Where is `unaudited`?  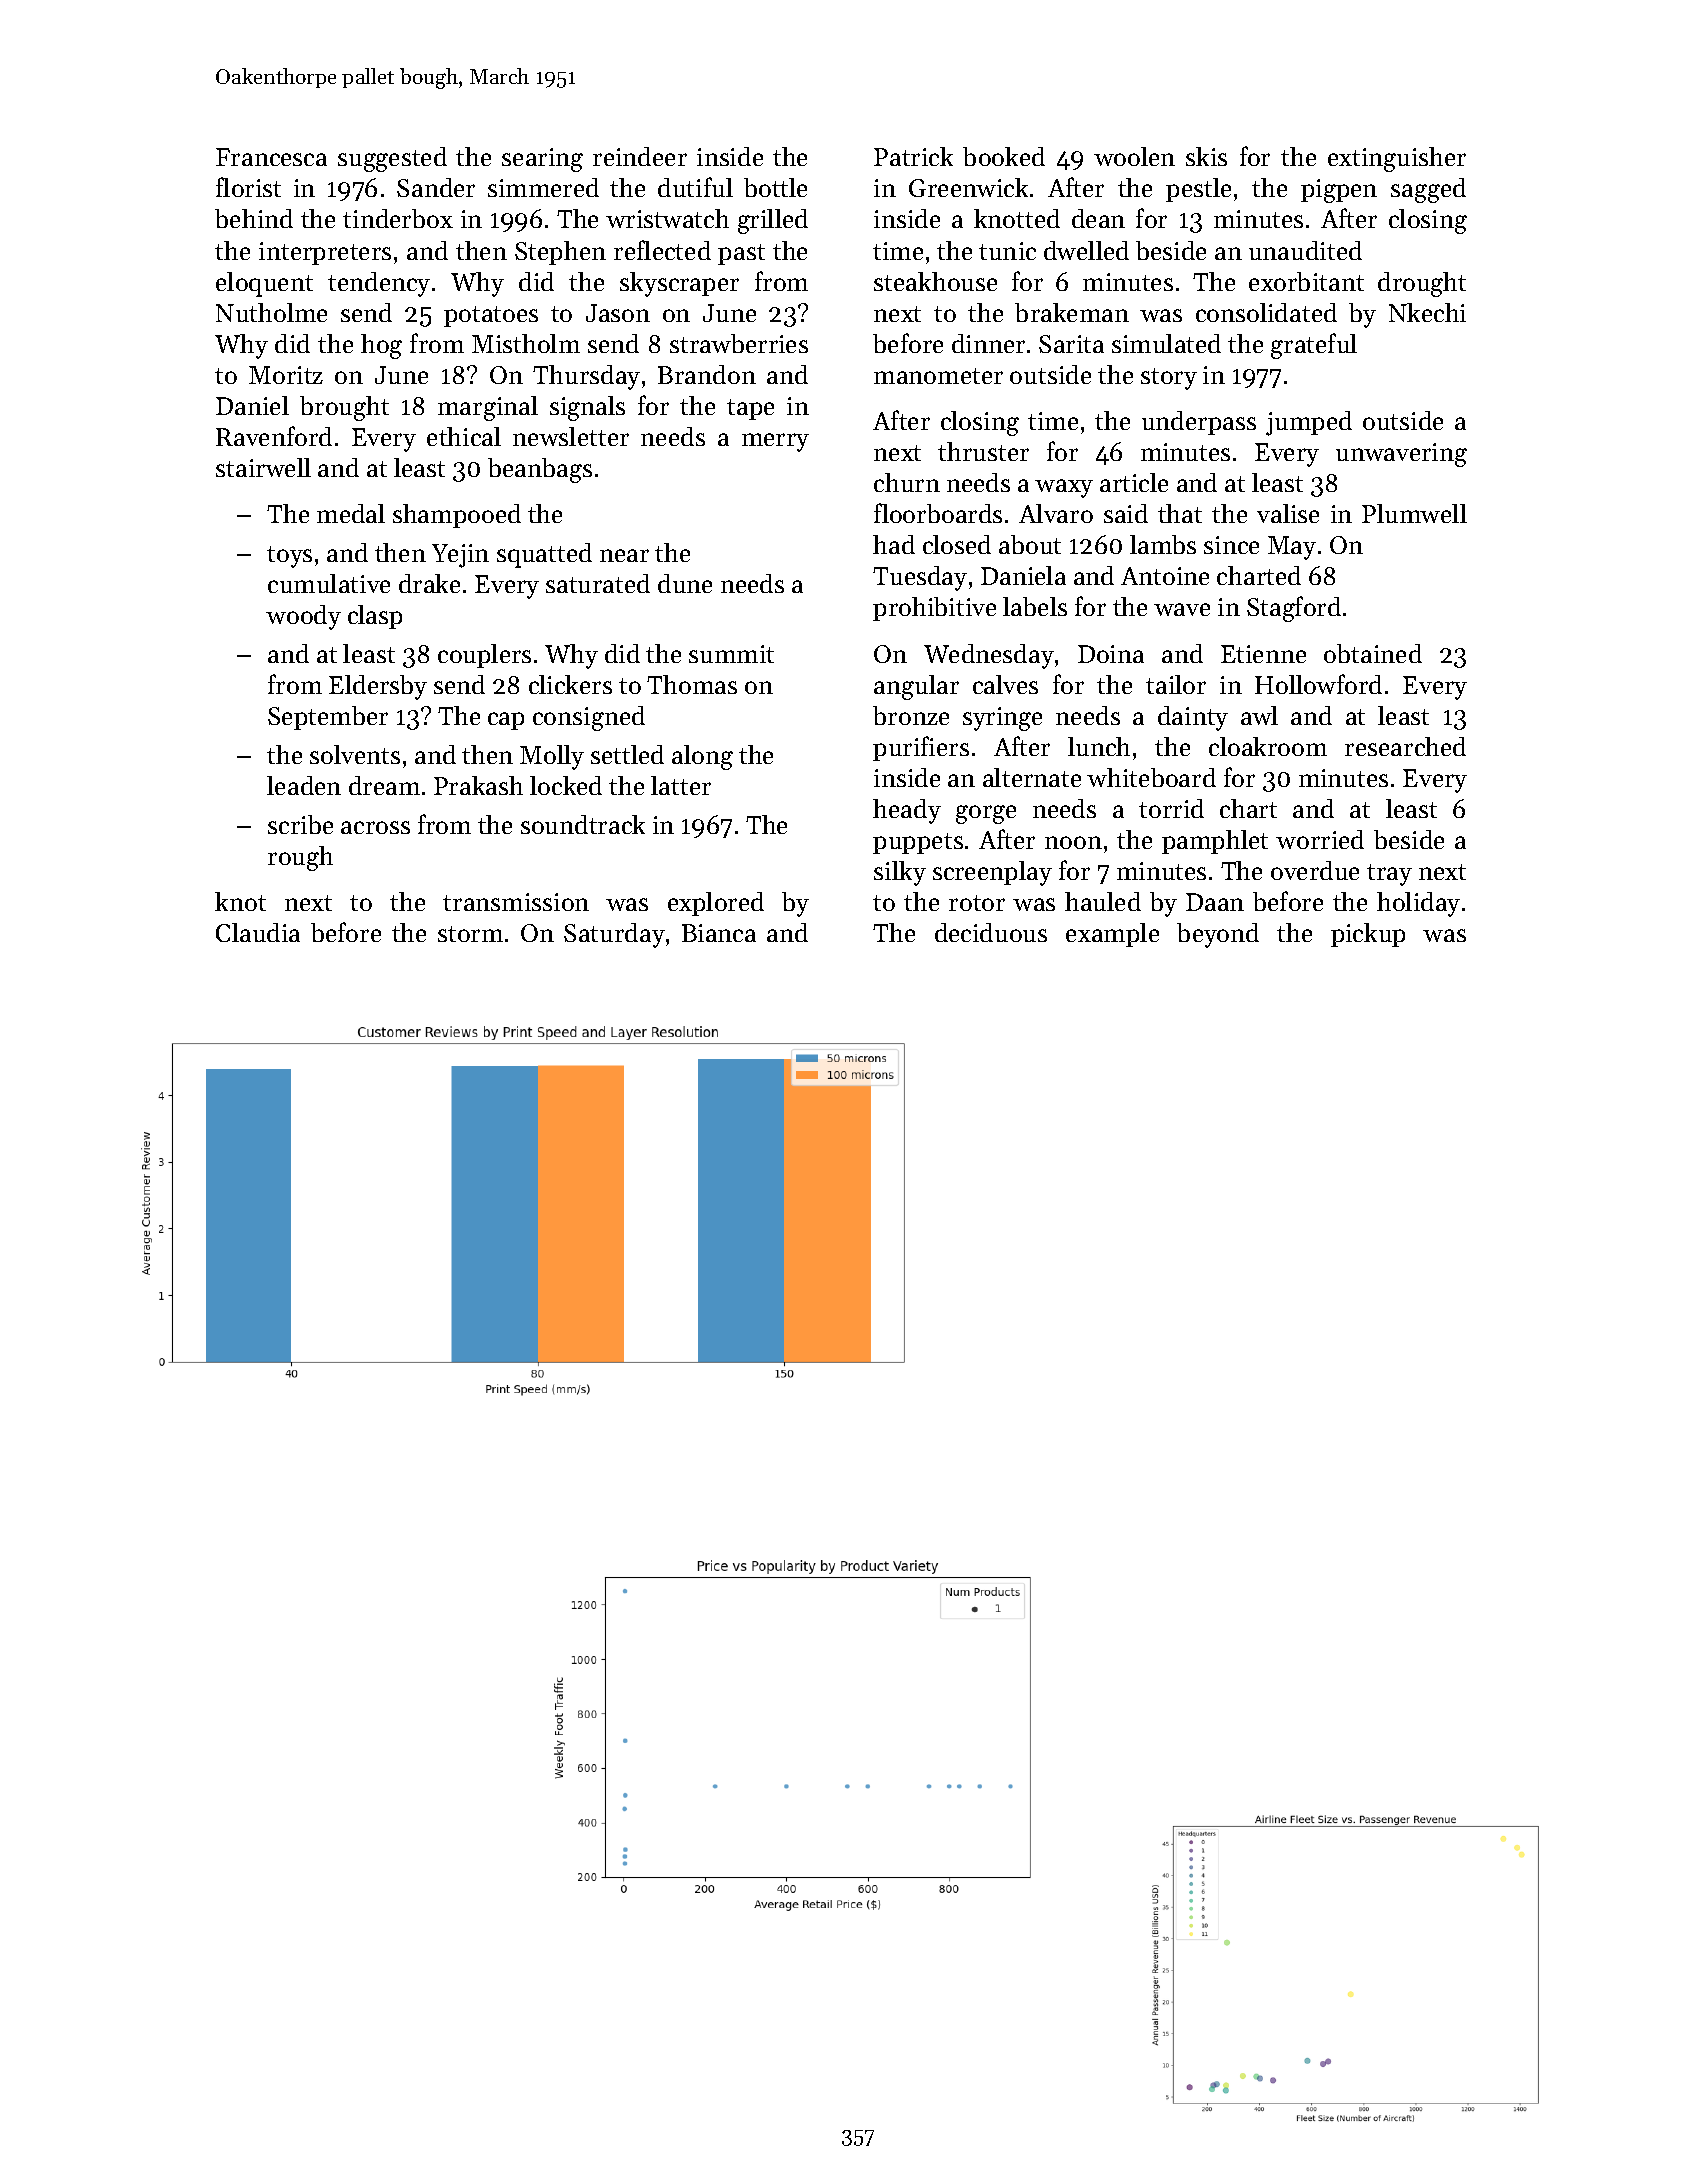 unaudited is located at coordinates (1305, 250).
